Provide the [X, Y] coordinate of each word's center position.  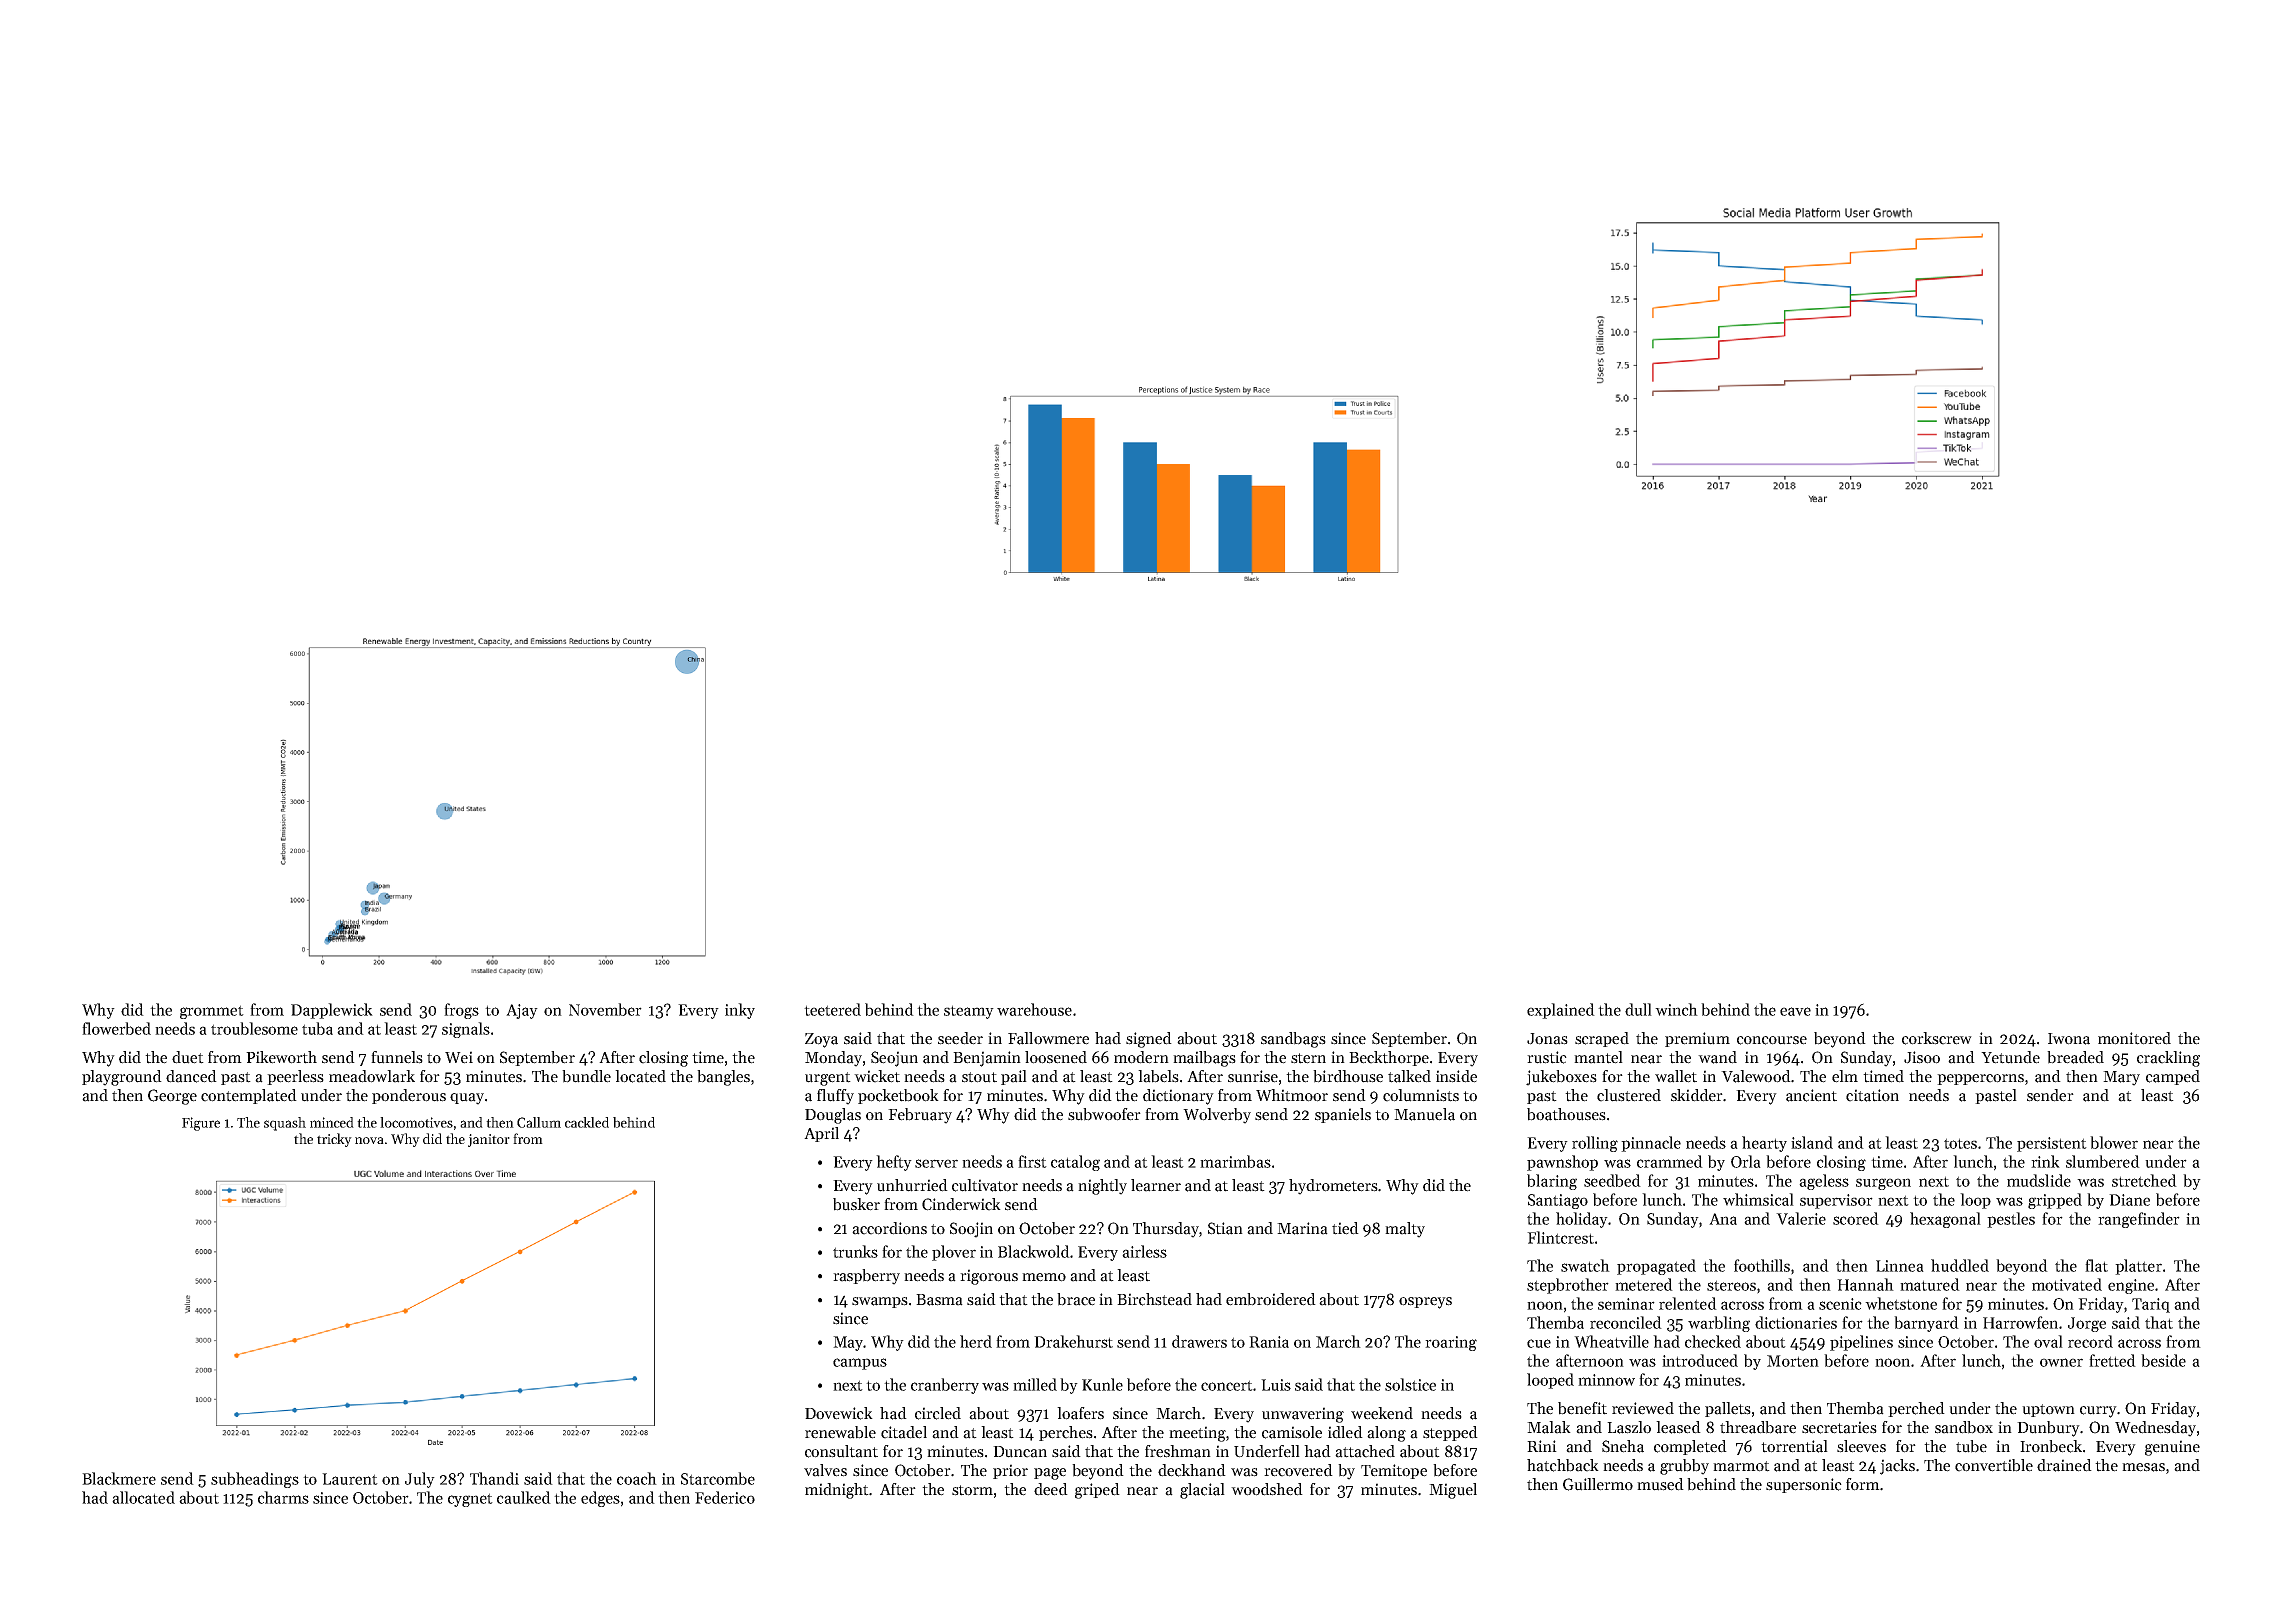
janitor [489, 1140]
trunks [855, 1251]
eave [1795, 1011]
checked [1713, 1341]
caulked [524, 1497]
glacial [1202, 1491]
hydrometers [1333, 1187]
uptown [2048, 1410]
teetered [832, 1009]
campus [860, 1364]
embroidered [1271, 1299]
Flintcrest [1560, 1237]
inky [740, 1011]
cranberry [945, 1386]
